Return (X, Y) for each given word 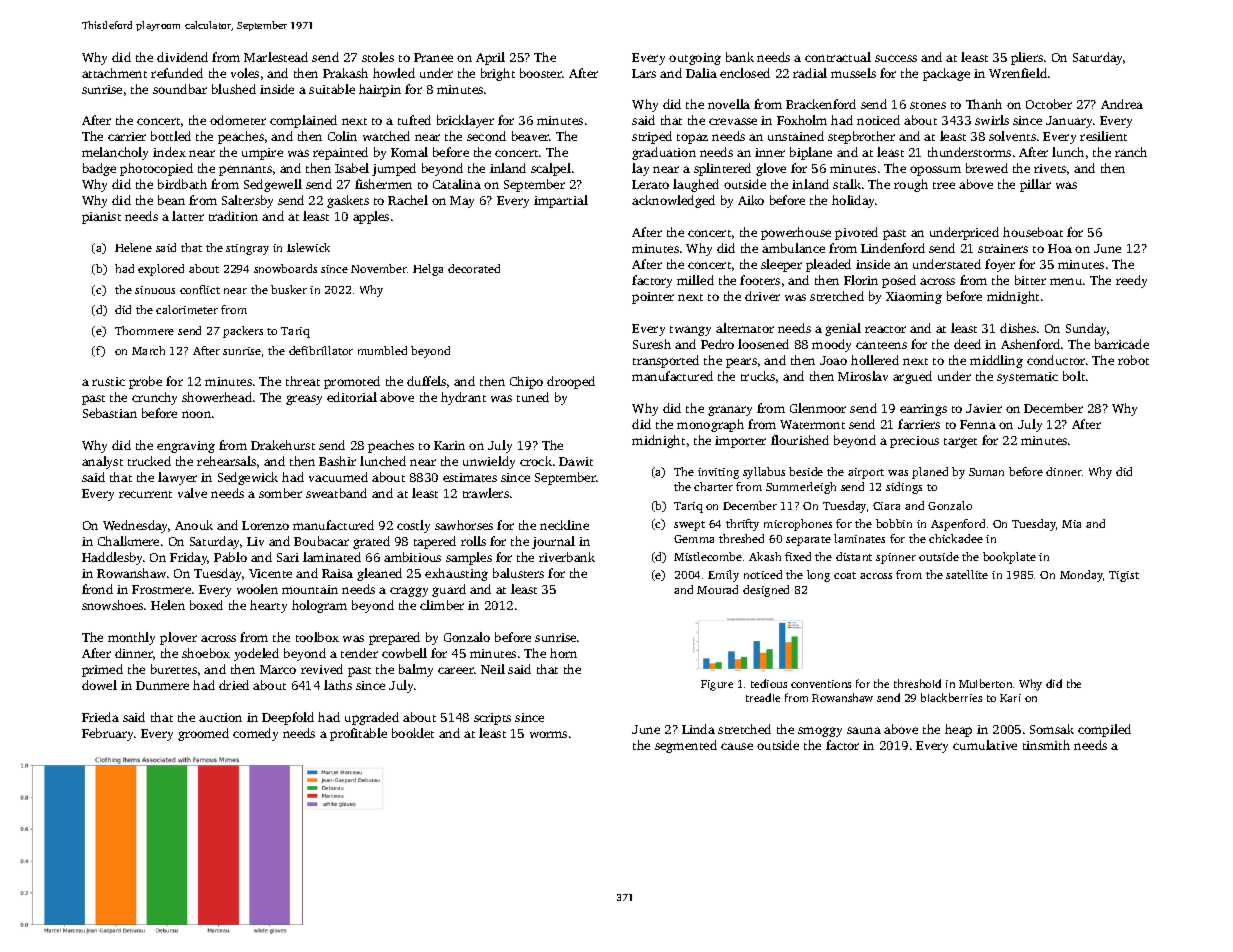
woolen (257, 589)
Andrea (1122, 104)
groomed (203, 734)
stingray (247, 249)
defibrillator (321, 350)
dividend (182, 57)
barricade (1122, 344)
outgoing (695, 59)
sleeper (781, 265)
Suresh (652, 344)
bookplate (1009, 558)
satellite (967, 574)
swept (689, 526)
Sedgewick (248, 478)
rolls (473, 541)
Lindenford (893, 248)
